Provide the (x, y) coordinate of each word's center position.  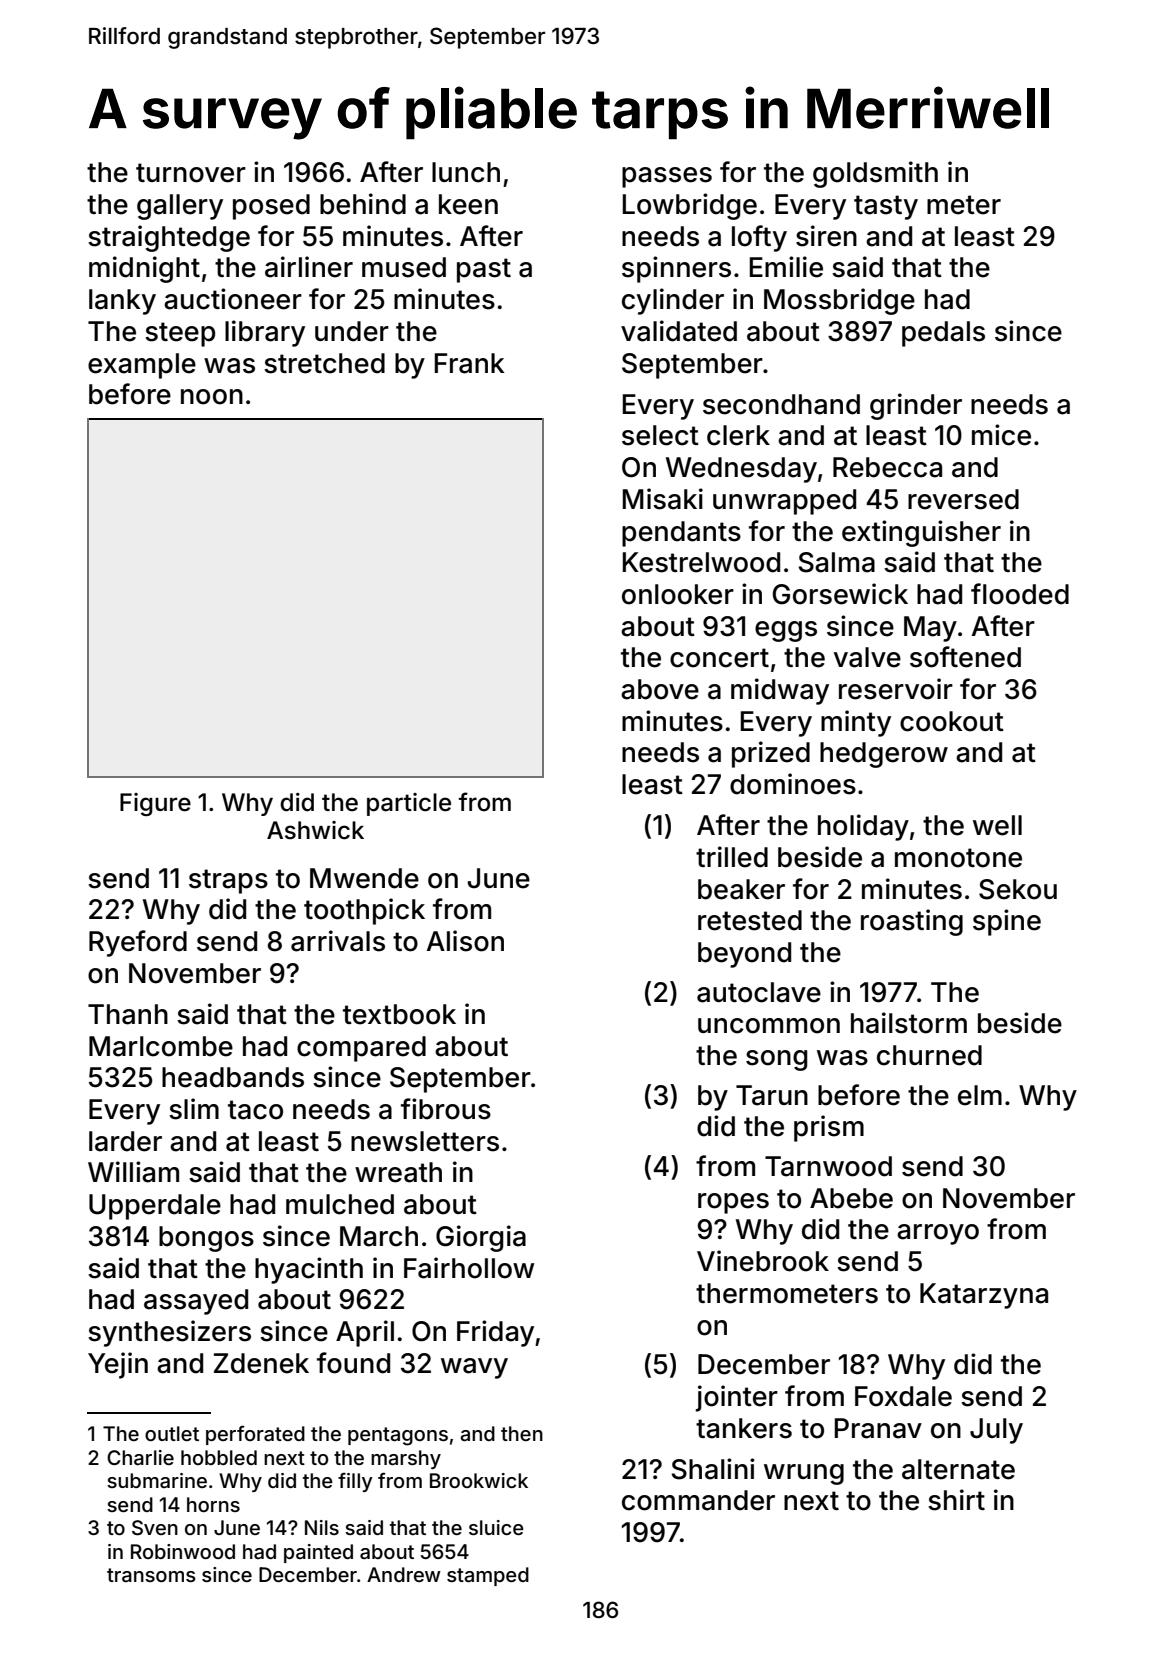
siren (826, 236)
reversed (963, 499)
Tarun (772, 1095)
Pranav (878, 1428)
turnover (191, 173)
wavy (474, 1368)
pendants (681, 534)
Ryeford (138, 943)
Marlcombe (161, 1046)
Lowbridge (690, 206)
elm (980, 1095)
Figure (155, 804)
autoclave (759, 992)
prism (829, 1128)
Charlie (140, 1457)
